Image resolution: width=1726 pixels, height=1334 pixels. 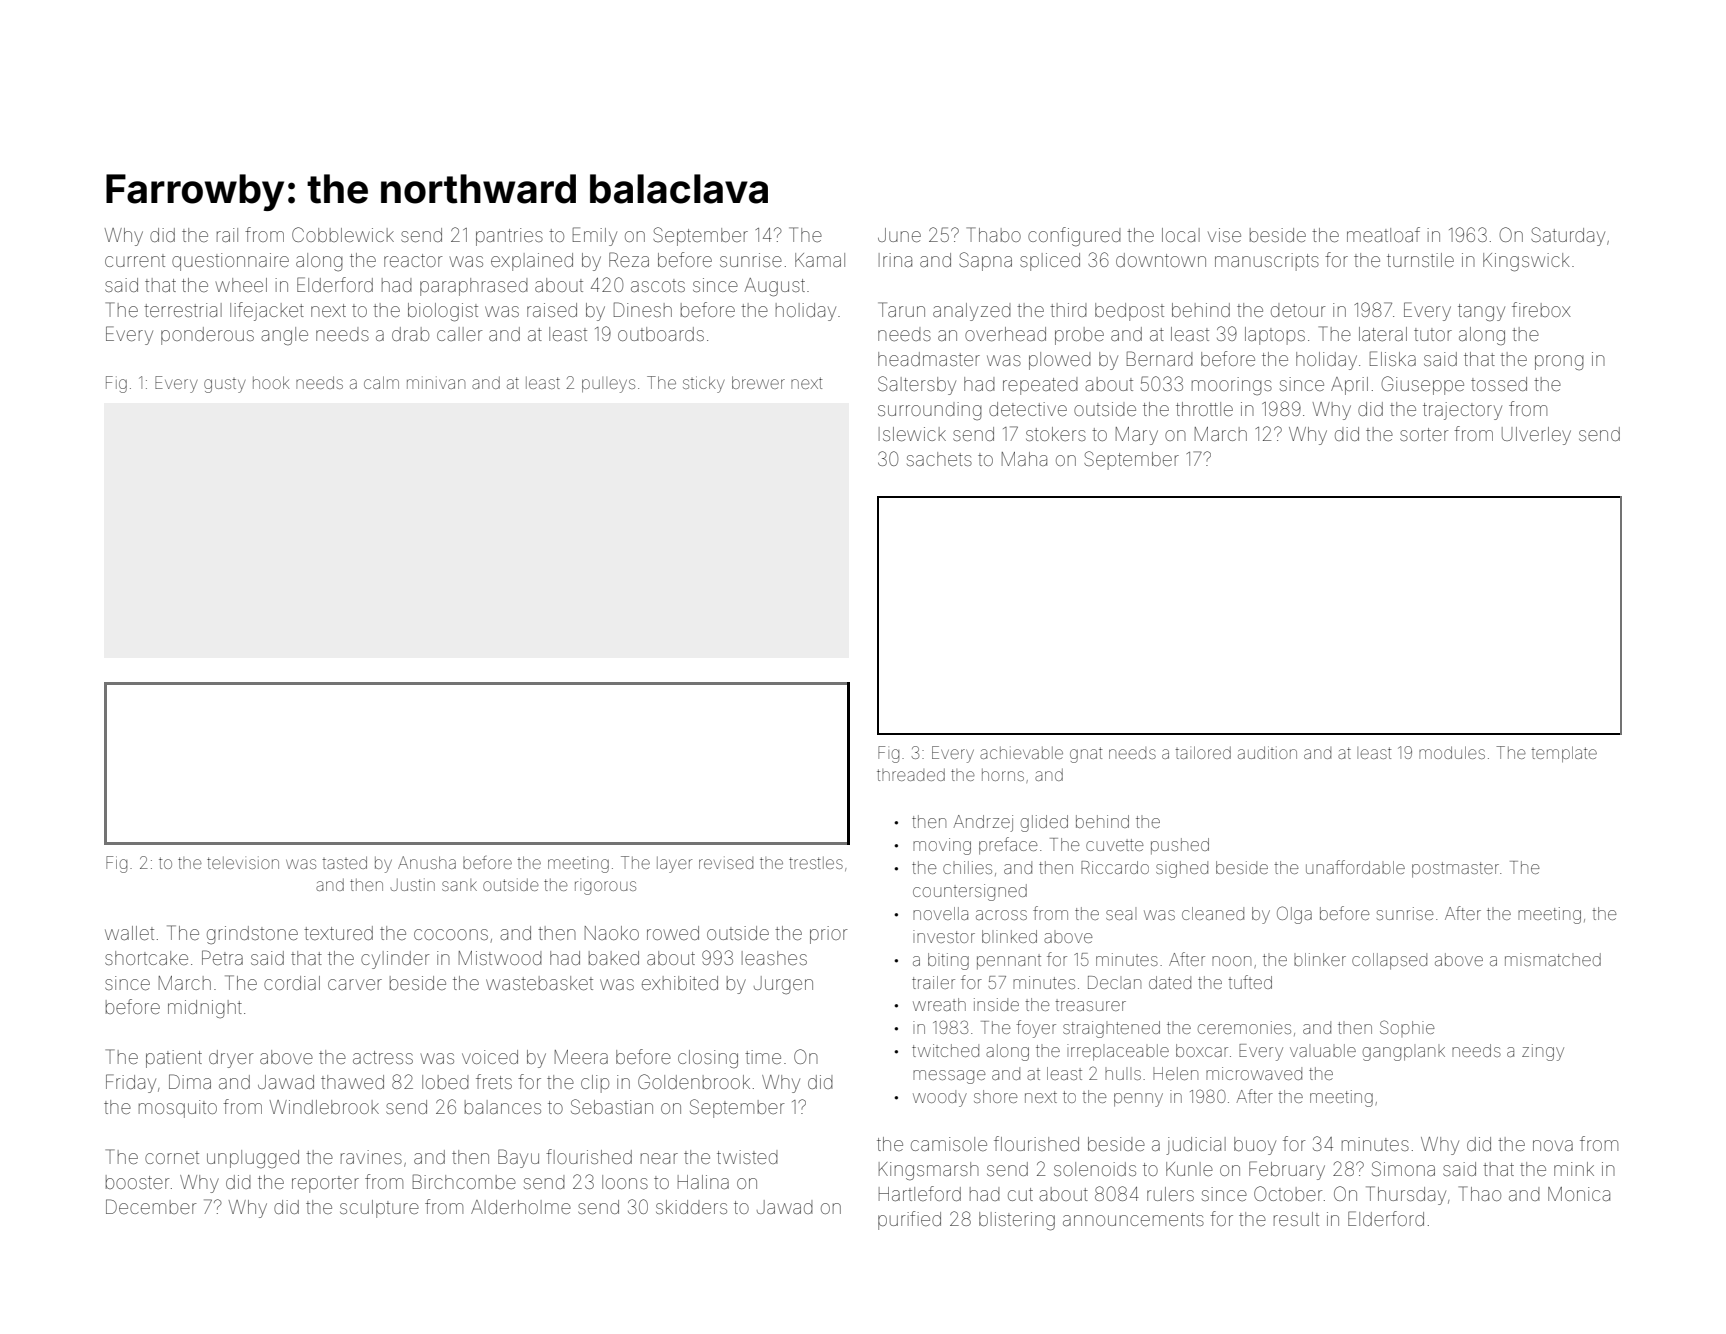 What do you see at coordinates (225, 386) in the page?
I see `gusty` at bounding box center [225, 386].
